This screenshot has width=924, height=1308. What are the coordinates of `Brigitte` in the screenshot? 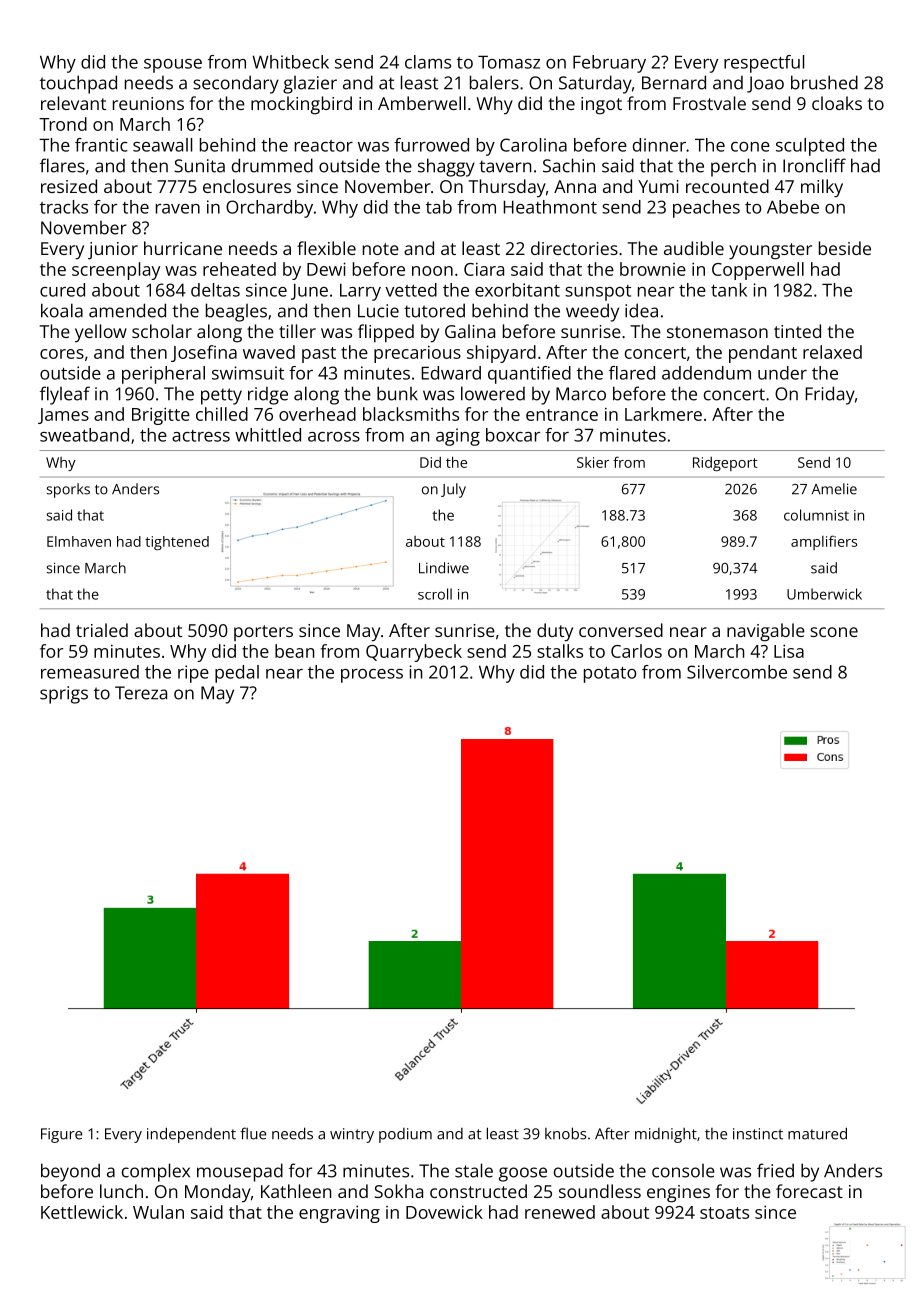 It's located at (161, 416).
